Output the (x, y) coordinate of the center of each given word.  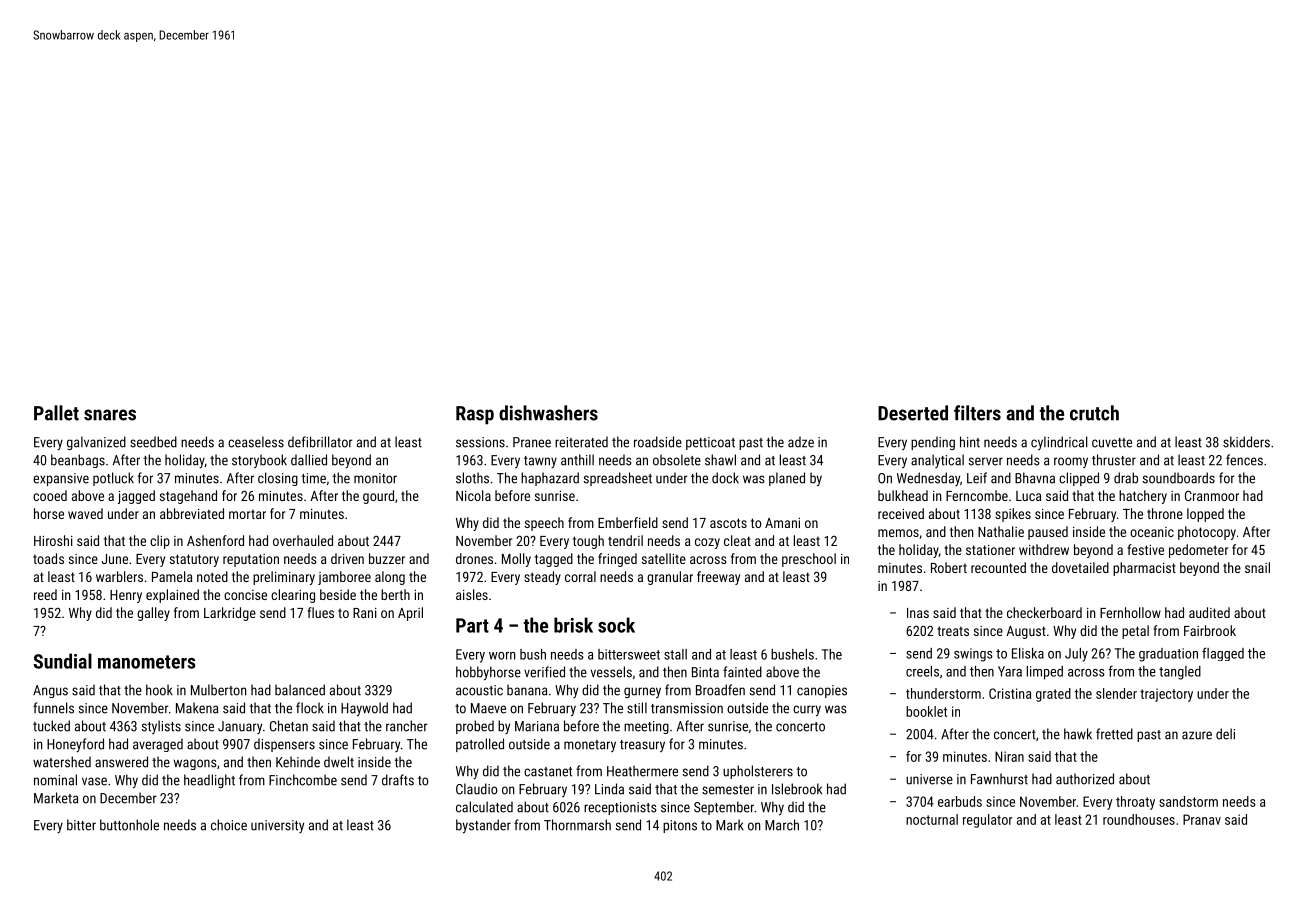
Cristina (1010, 693)
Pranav (1202, 819)
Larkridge (230, 614)
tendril (625, 540)
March (782, 825)
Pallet (56, 413)
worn (502, 656)
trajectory (1166, 695)
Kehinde (298, 762)
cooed (50, 495)
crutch (1094, 413)
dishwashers (548, 413)
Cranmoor (1212, 495)
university (277, 826)
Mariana (537, 726)
